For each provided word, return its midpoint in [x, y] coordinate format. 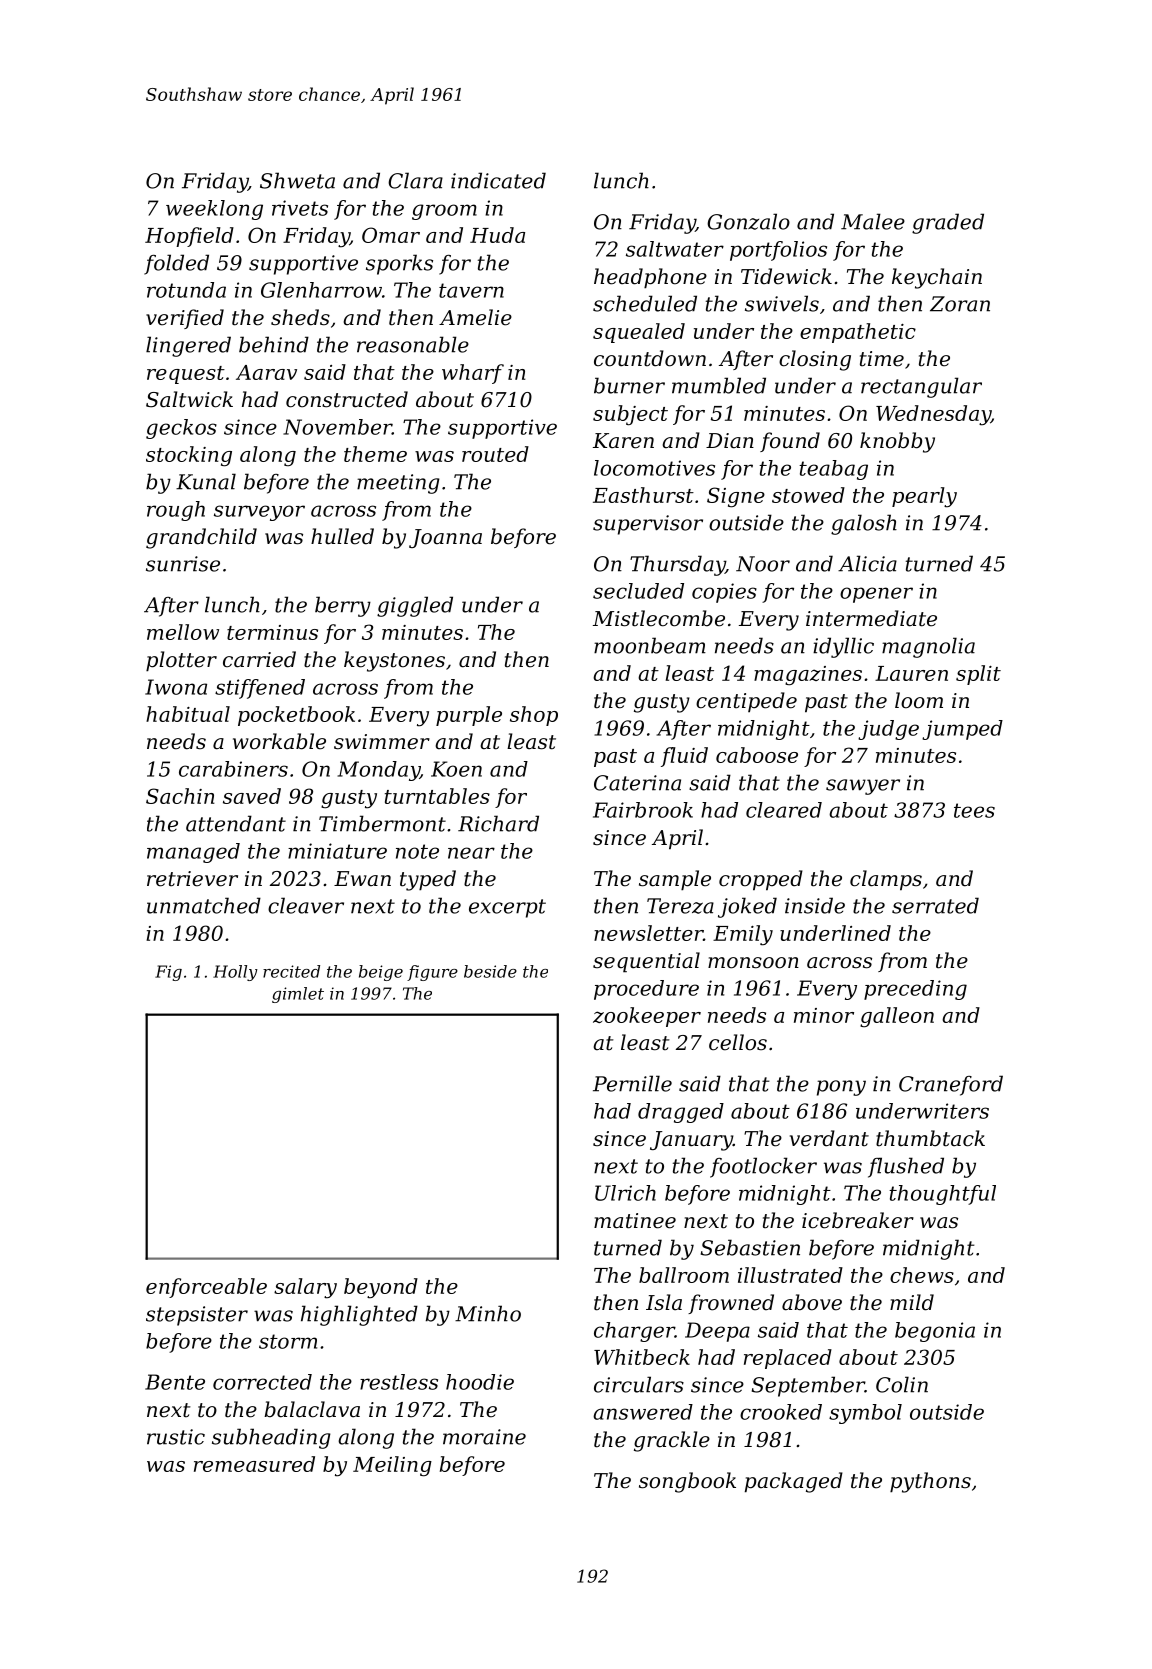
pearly [924, 497]
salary [305, 1288]
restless [399, 1382]
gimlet [298, 995]
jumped [962, 730]
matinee [635, 1221]
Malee [873, 221]
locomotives [654, 468]
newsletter [648, 933]
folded [176, 264]
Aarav [266, 372]
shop [534, 716]
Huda [497, 235]
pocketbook [296, 716]
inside [815, 905]
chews [922, 1275]
